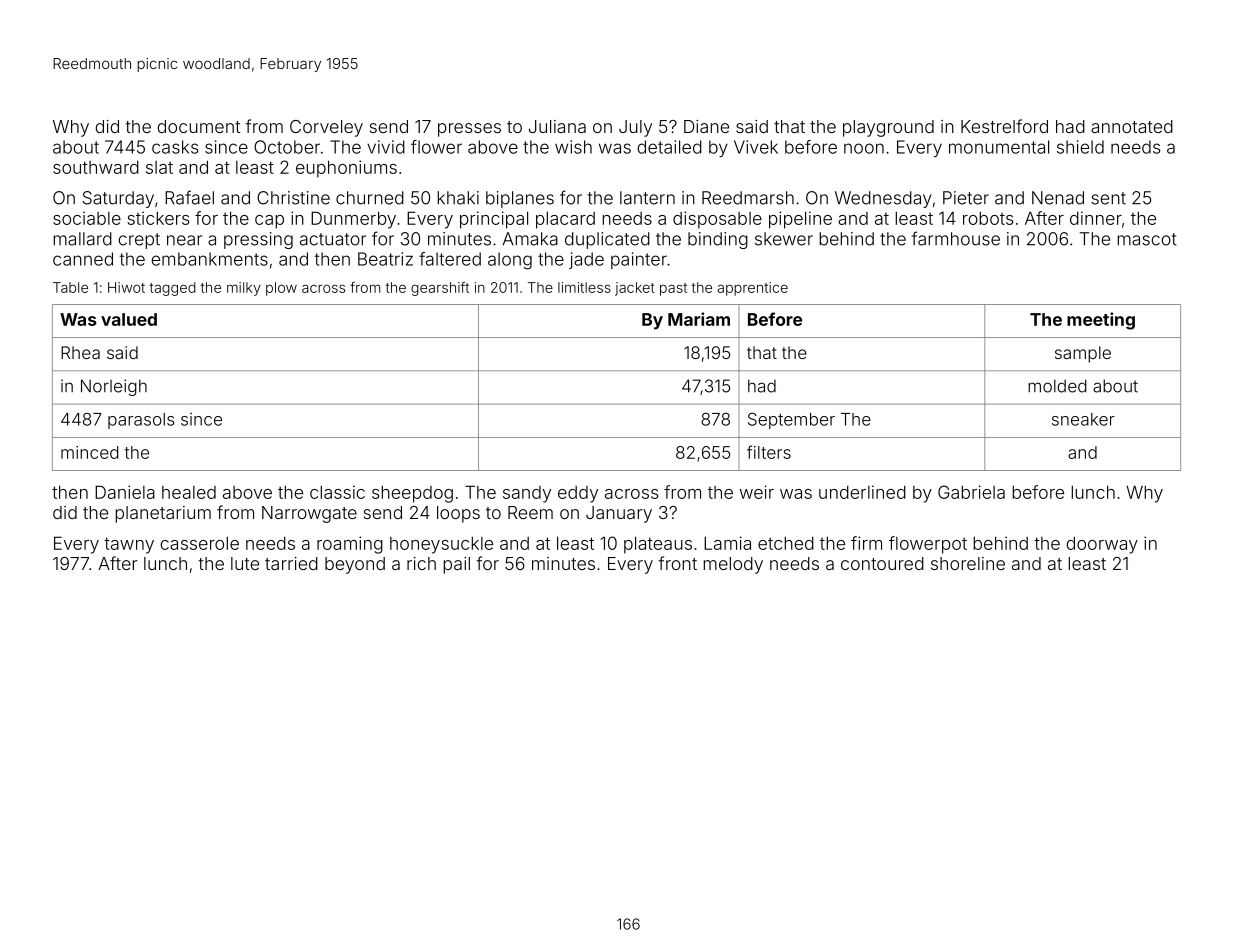 The width and height of the screenshot is (1233, 952). What do you see at coordinates (791, 420) in the screenshot?
I see `September` at bounding box center [791, 420].
